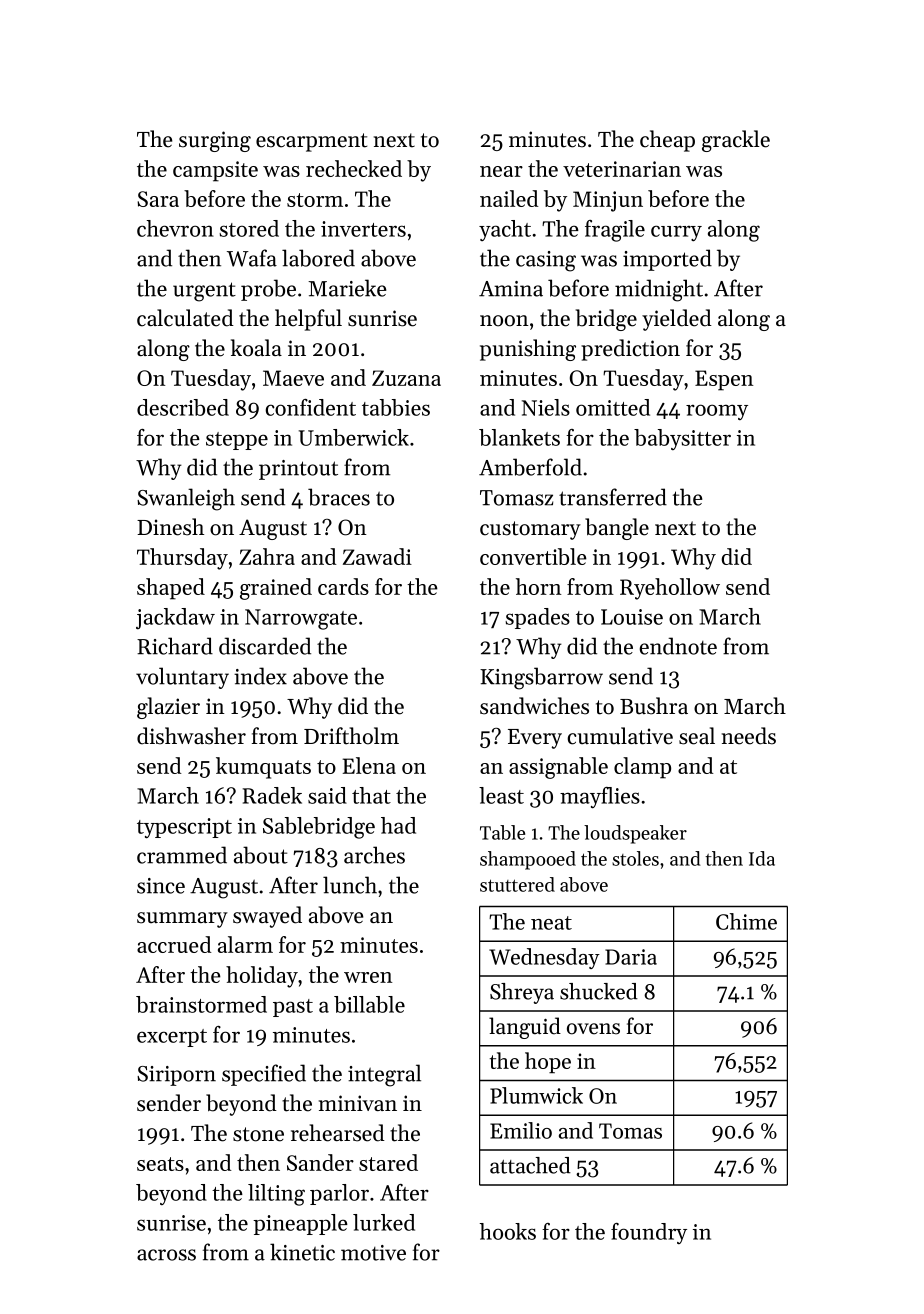 The width and height of the document is (924, 1314). What do you see at coordinates (302, 1252) in the document?
I see `kinetic` at bounding box center [302, 1252].
